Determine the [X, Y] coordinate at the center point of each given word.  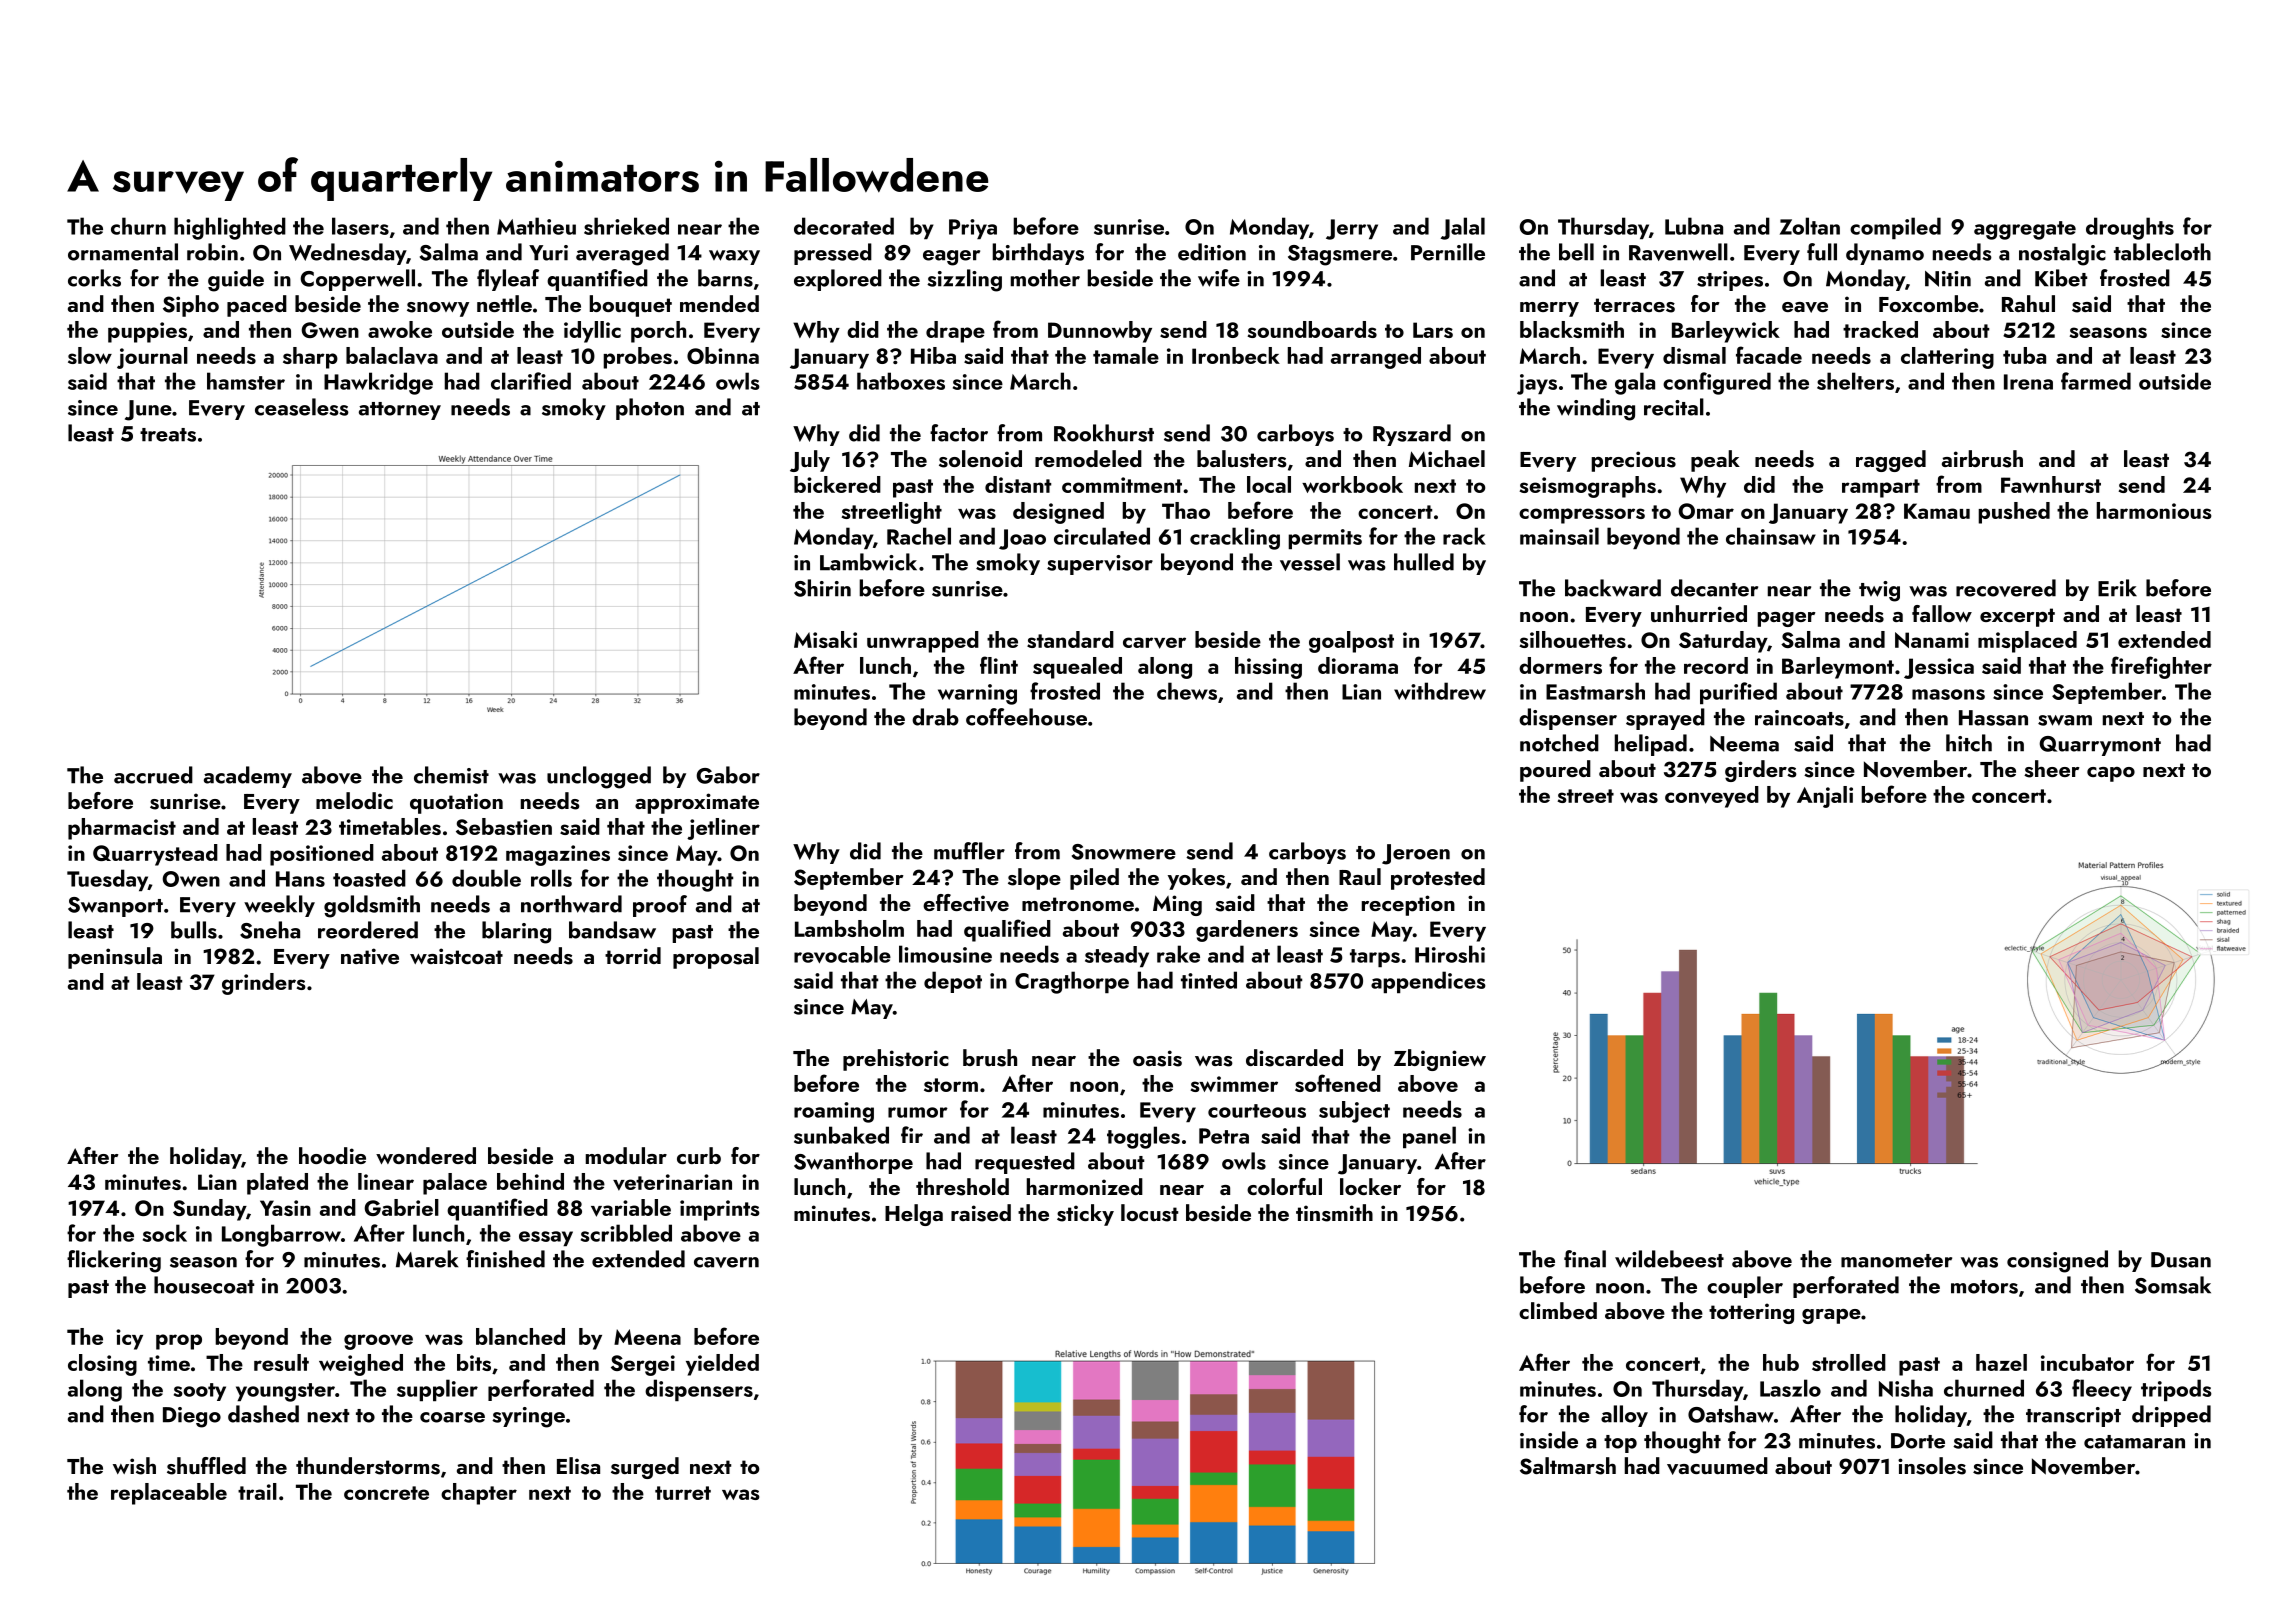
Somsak [2173, 1285]
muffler [969, 851]
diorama [1358, 665]
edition [1212, 252]
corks [94, 278]
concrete [386, 1493]
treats [168, 435]
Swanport [115, 907]
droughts [2130, 228]
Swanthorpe [853, 1163]
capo [2111, 774]
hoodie [332, 1155]
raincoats [1799, 718]
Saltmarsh [1568, 1466]
